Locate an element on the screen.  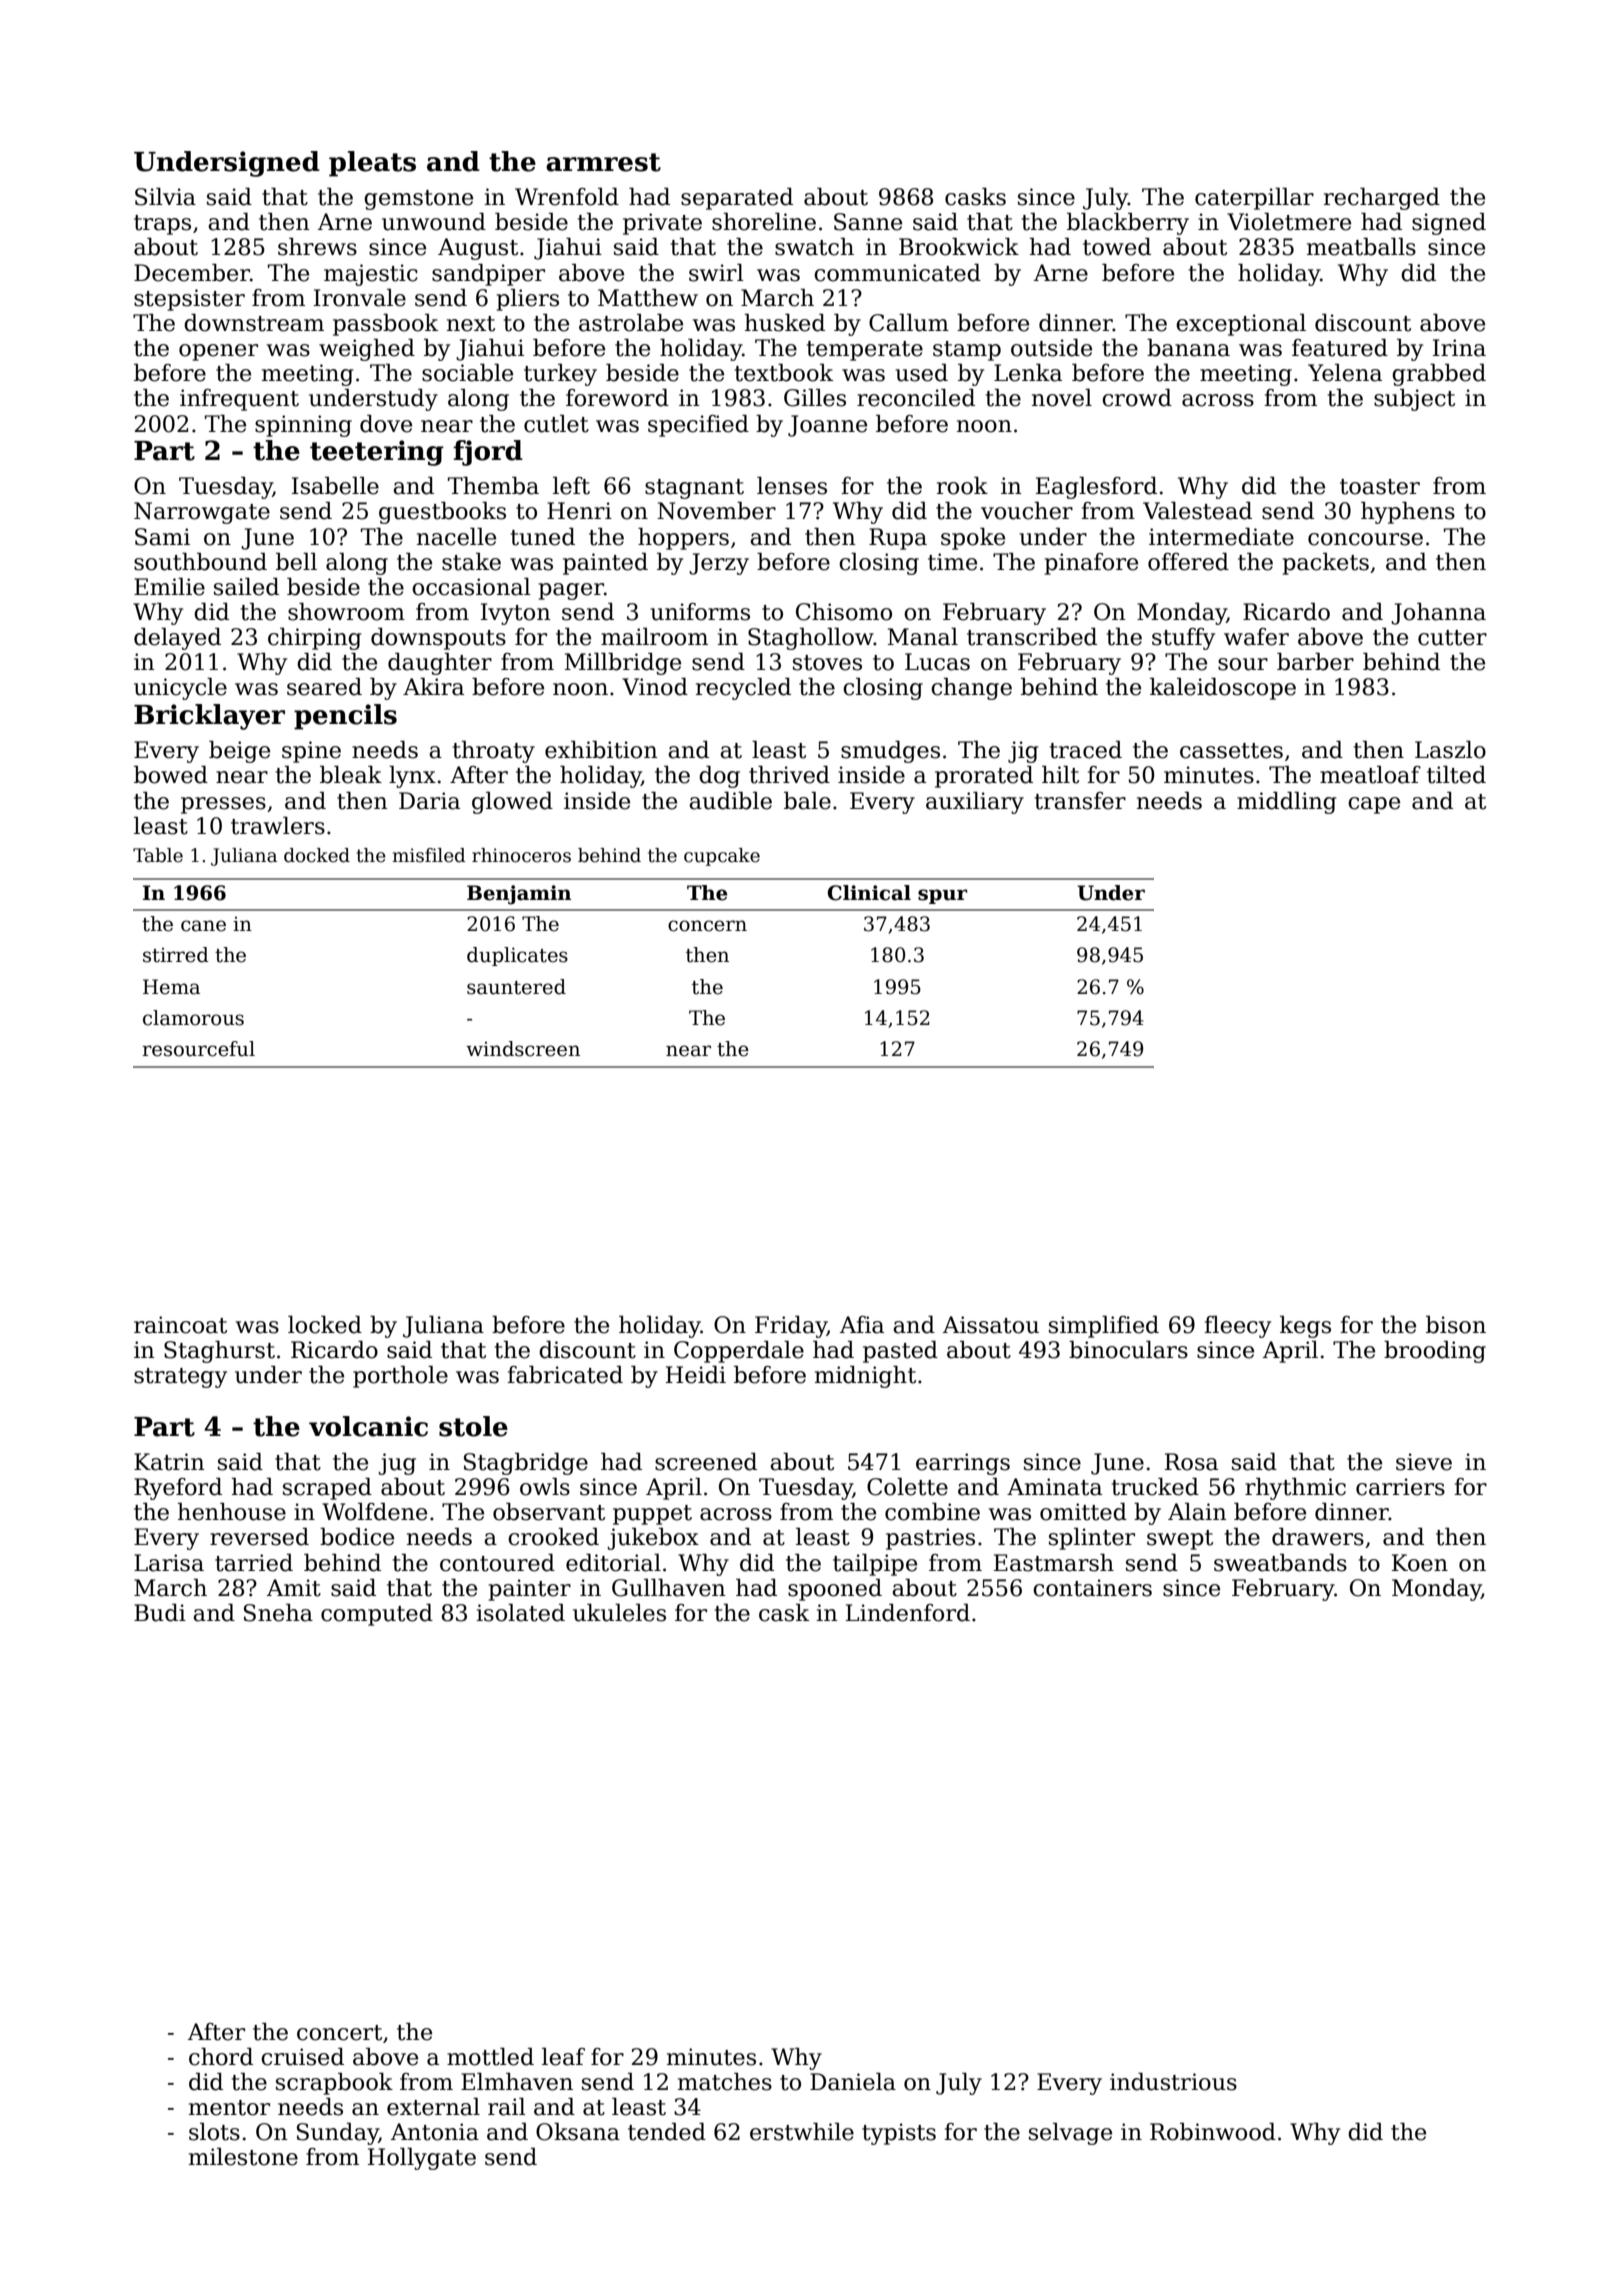
selvage is located at coordinates (1070, 2134).
